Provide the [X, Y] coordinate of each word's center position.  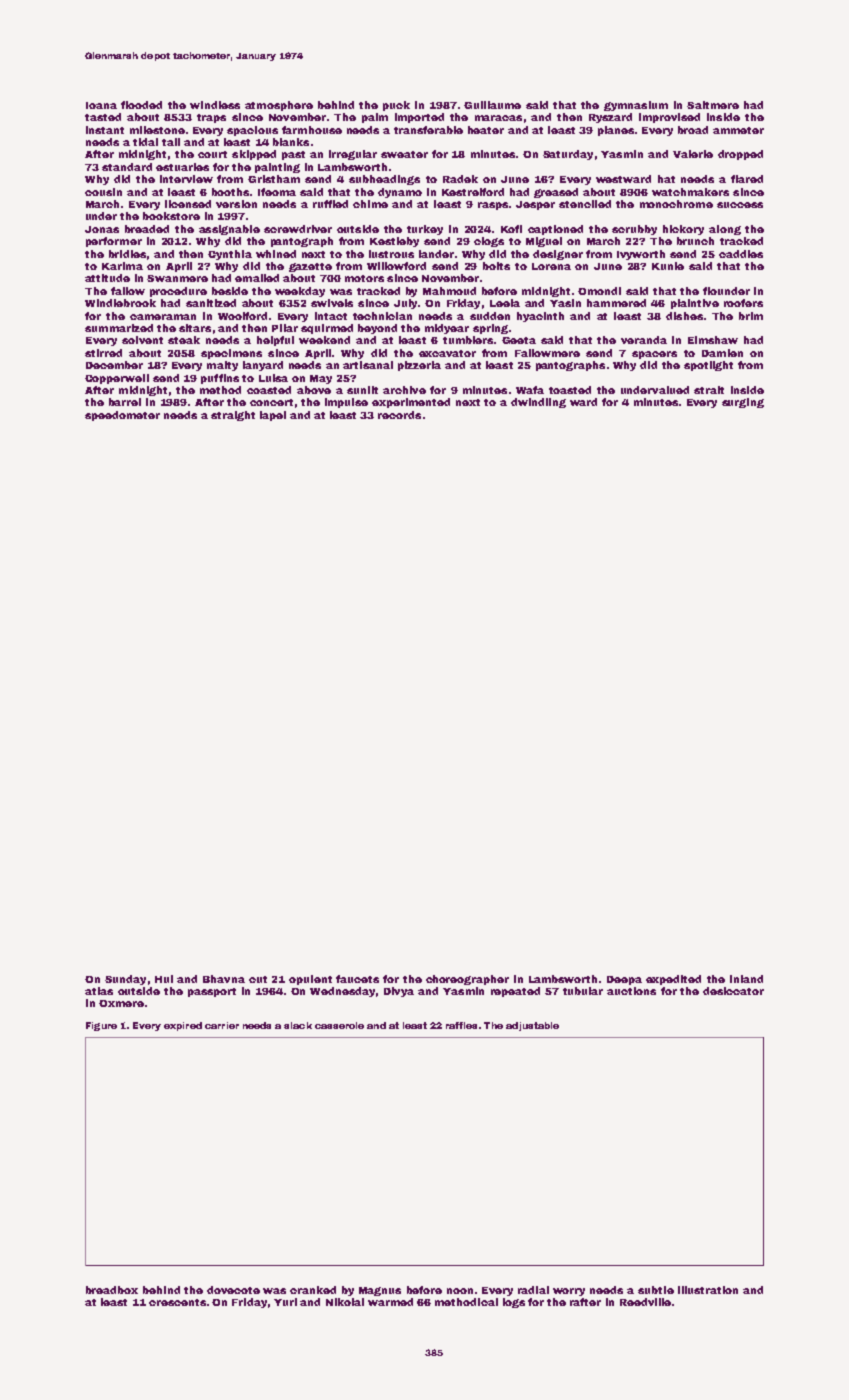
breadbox [112, 1290]
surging [743, 403]
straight [233, 416]
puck [396, 106]
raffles [461, 1025]
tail [171, 142]
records [399, 415]
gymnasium [636, 106]
